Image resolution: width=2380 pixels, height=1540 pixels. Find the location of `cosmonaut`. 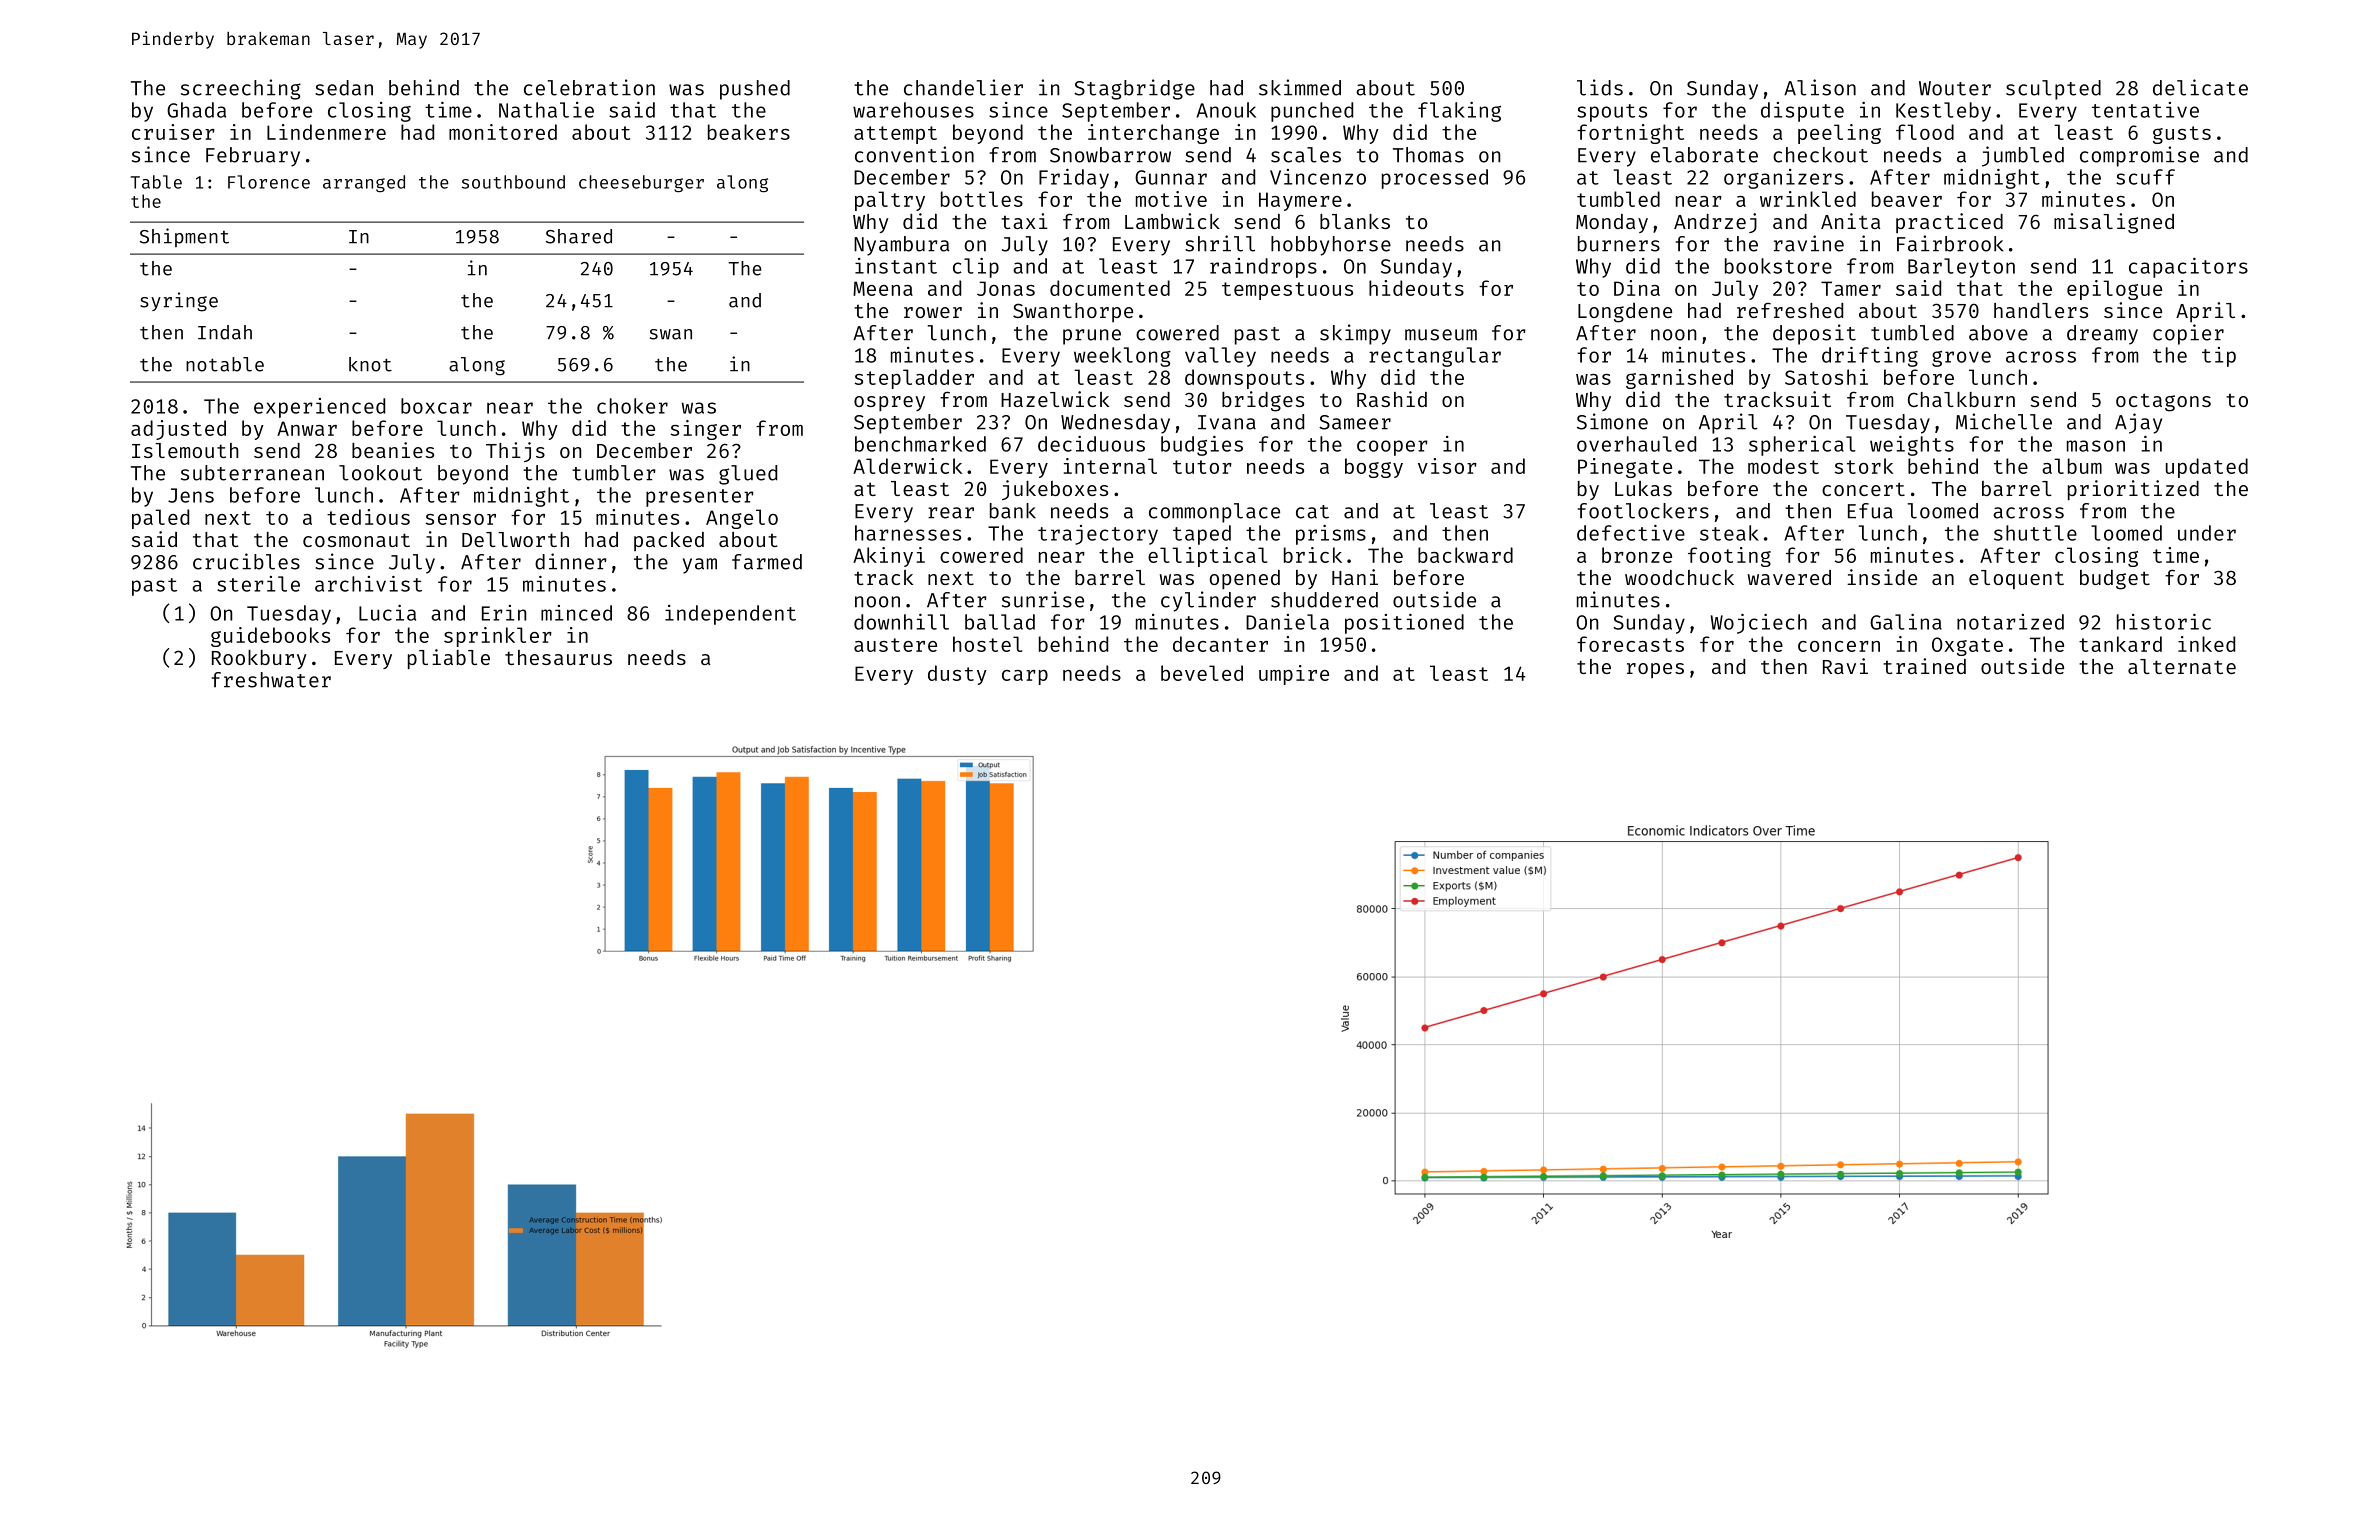

cosmonaut is located at coordinates (356, 540).
